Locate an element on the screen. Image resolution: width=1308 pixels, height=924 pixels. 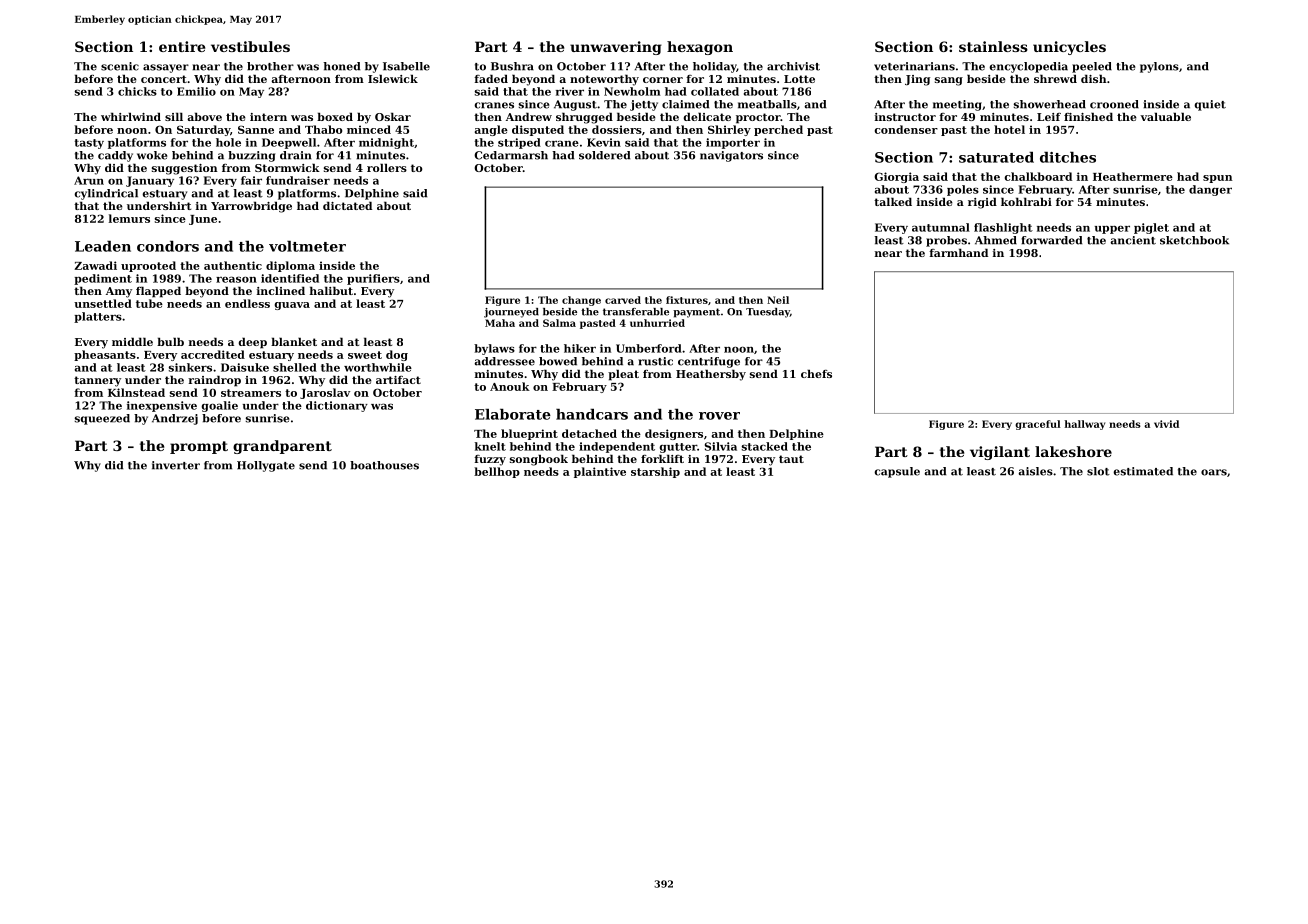
farmhand is located at coordinates (958, 252).
